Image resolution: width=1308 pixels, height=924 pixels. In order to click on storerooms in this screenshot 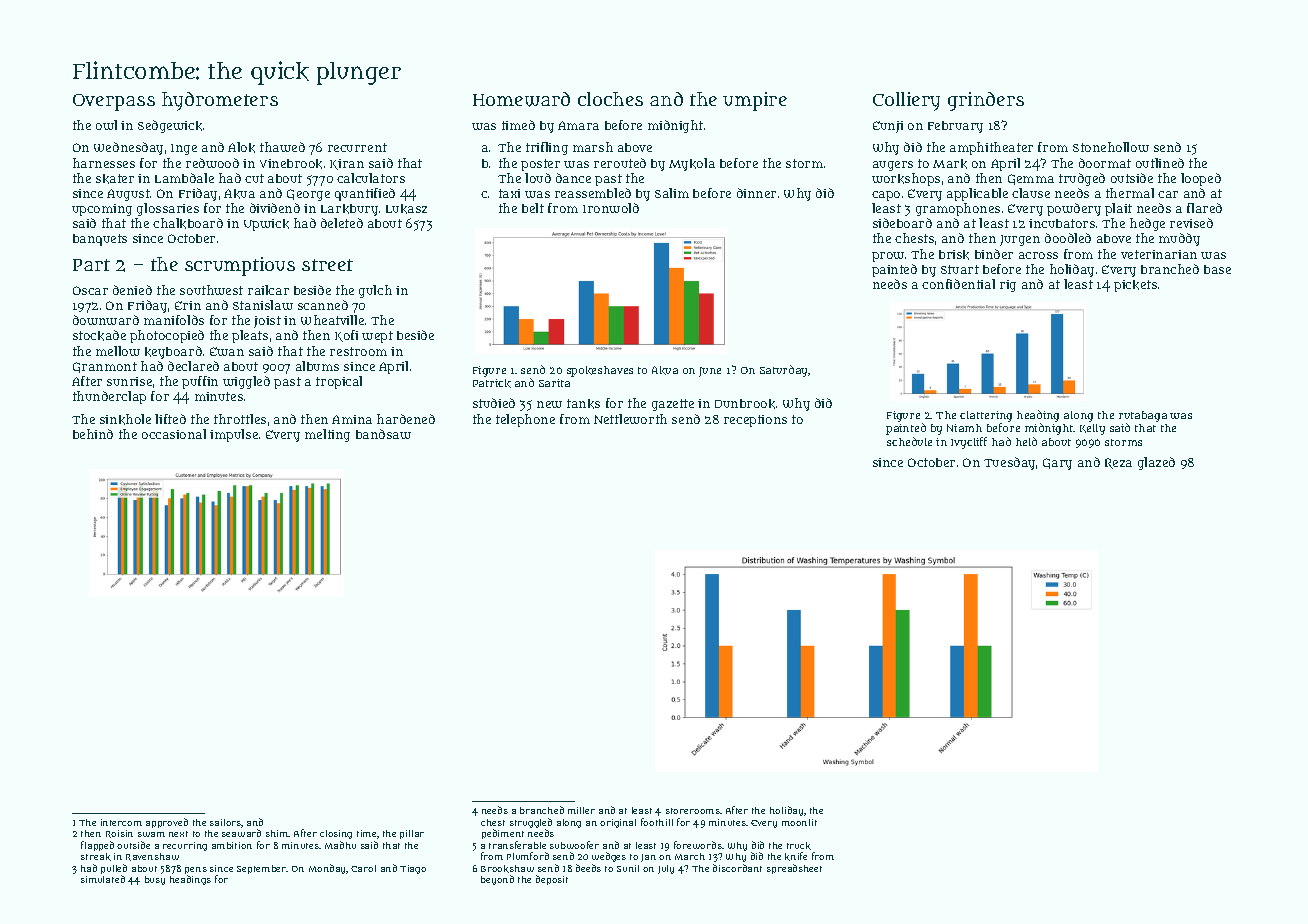, I will do `click(693, 811)`.
